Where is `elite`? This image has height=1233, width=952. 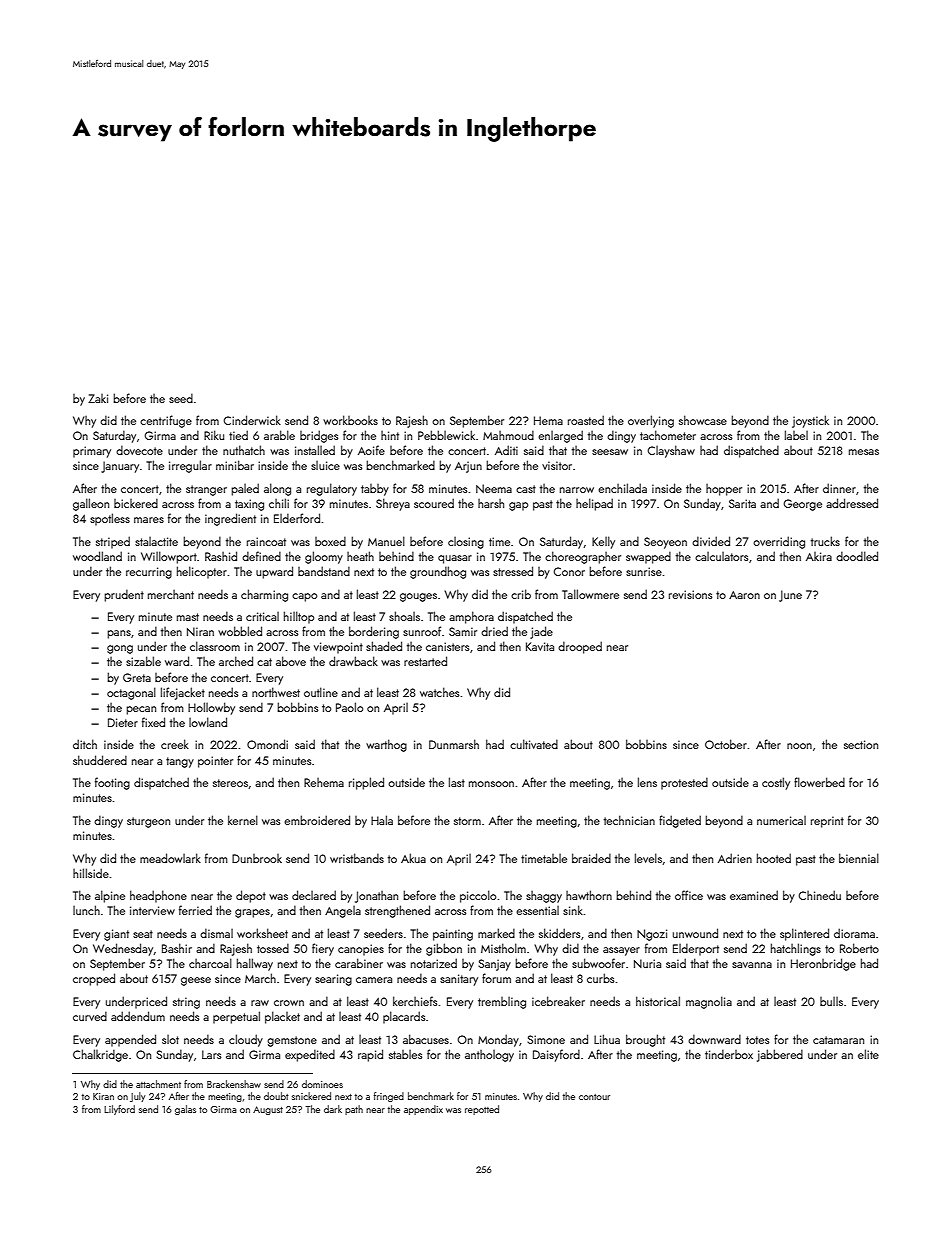 elite is located at coordinates (868, 1054).
